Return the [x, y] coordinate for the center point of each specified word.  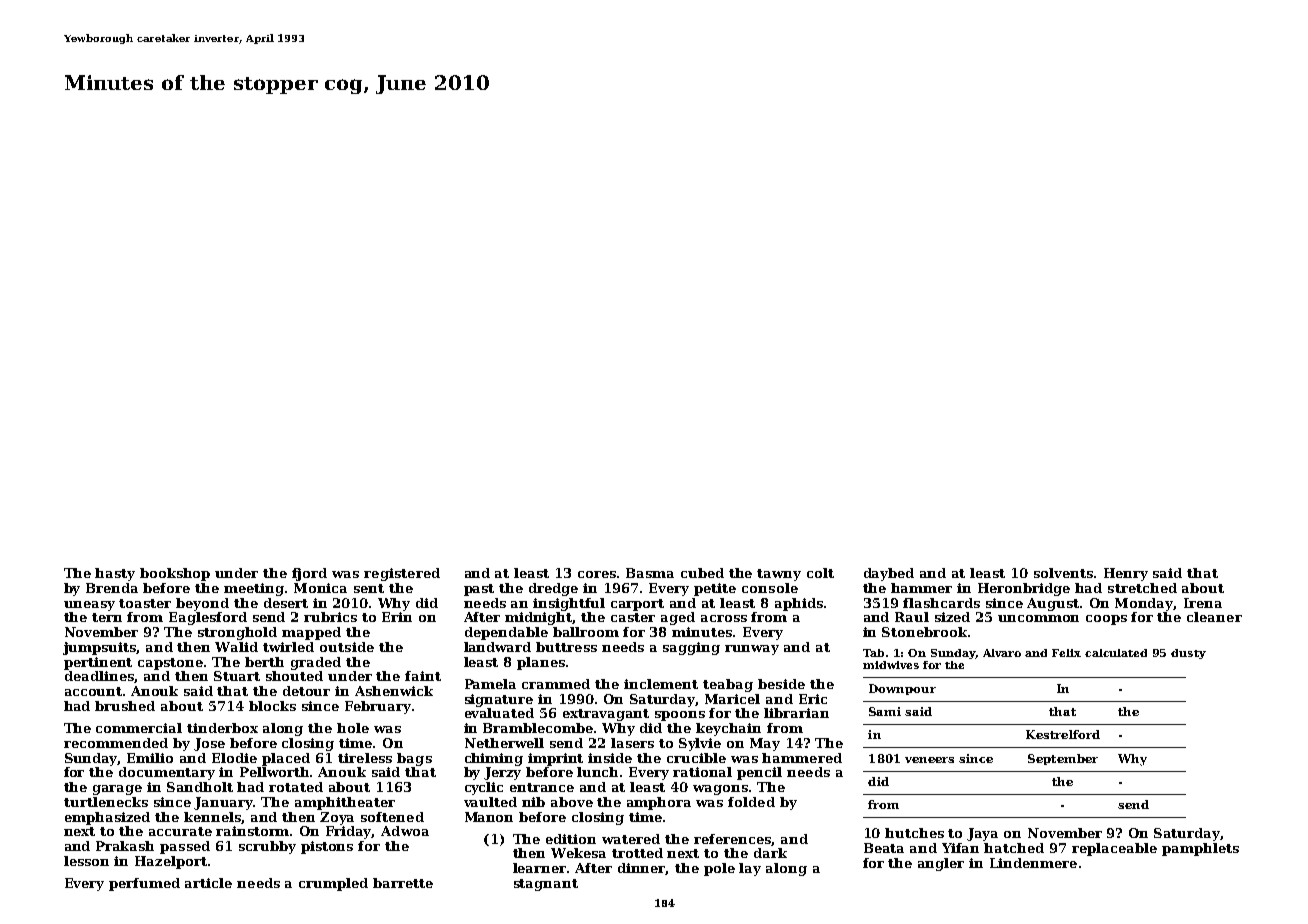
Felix [1066, 653]
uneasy [89, 606]
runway [752, 650]
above [572, 802]
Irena [1203, 603]
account [93, 691]
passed [185, 847]
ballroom [586, 632]
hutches [914, 833]
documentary [167, 773]
